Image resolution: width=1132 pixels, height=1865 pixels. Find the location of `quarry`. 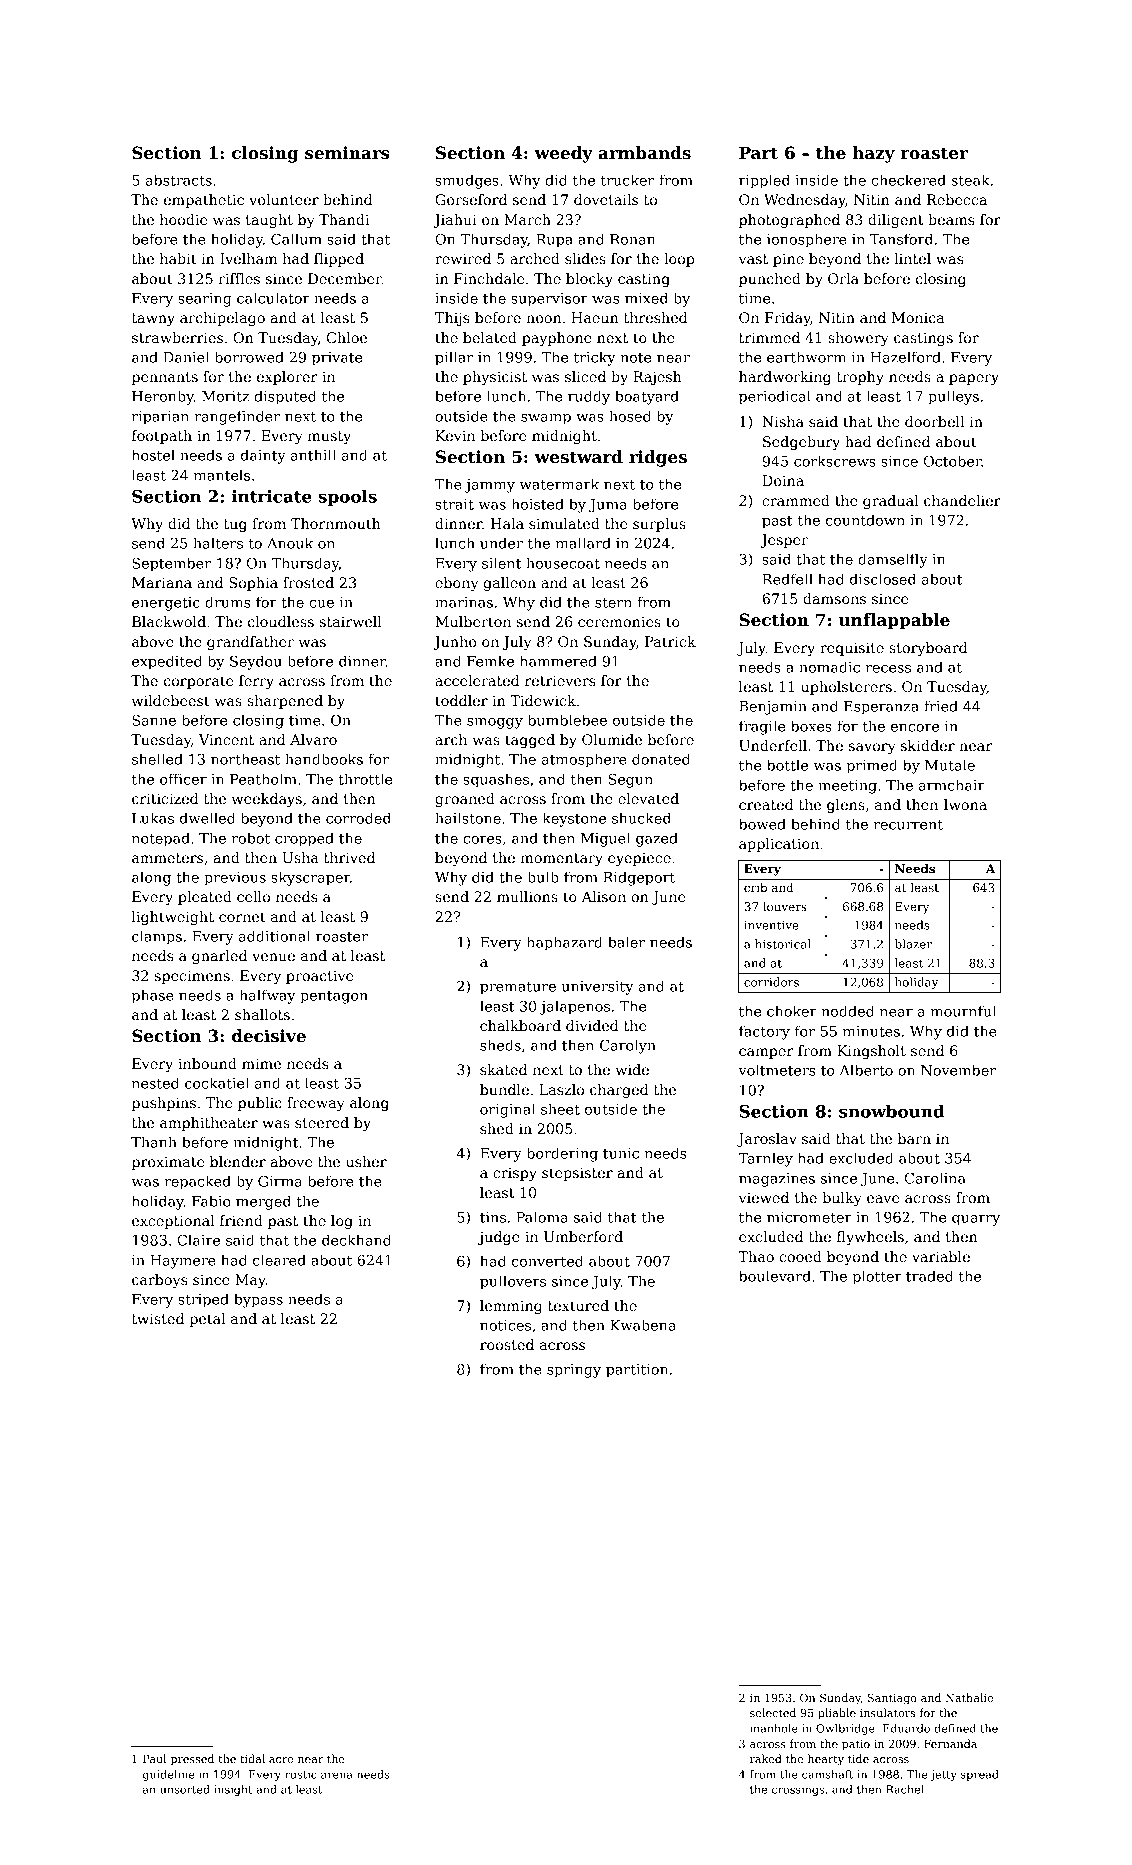

quarry is located at coordinates (976, 1220).
